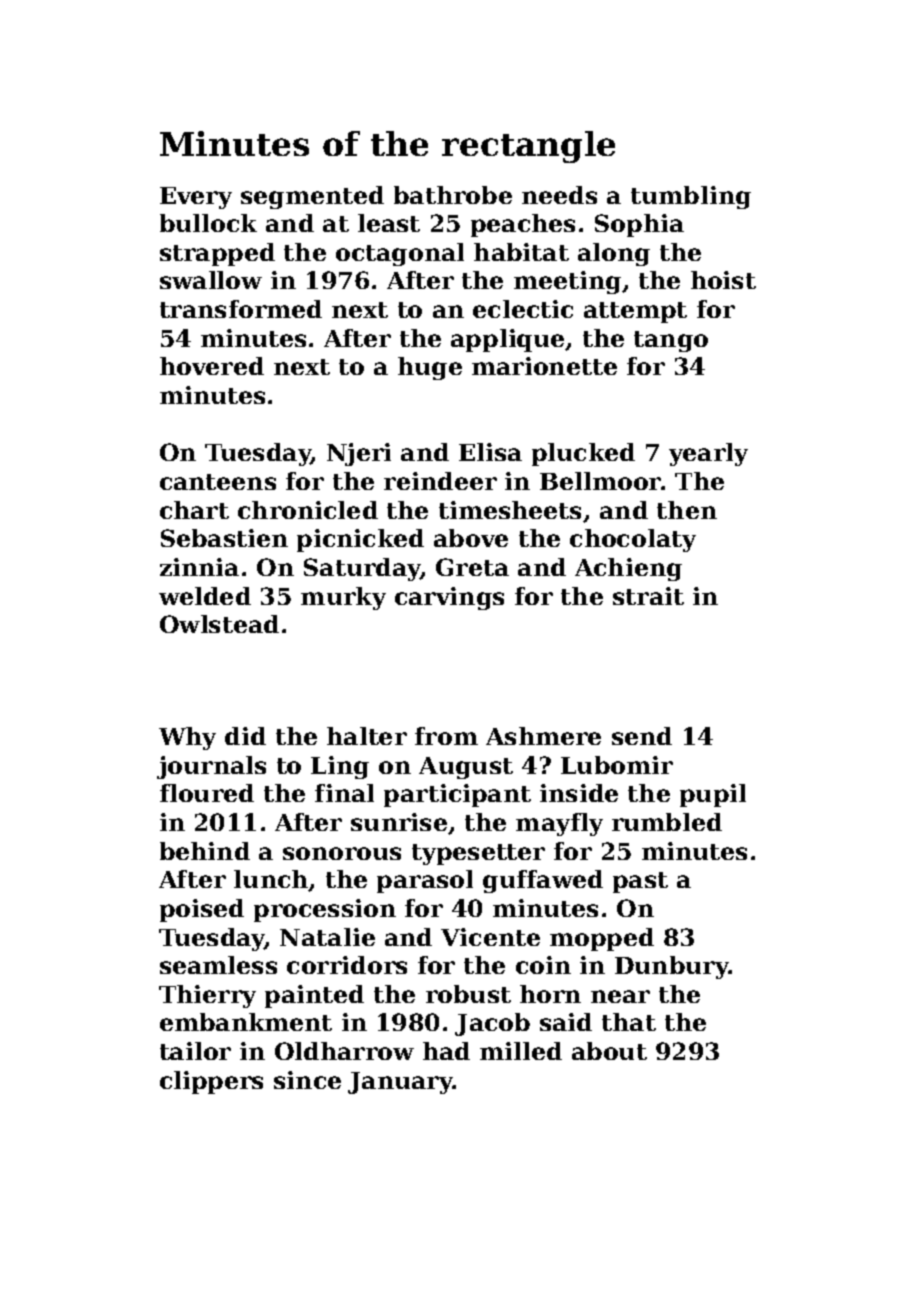  What do you see at coordinates (583, 454) in the screenshot?
I see `plucked` at bounding box center [583, 454].
